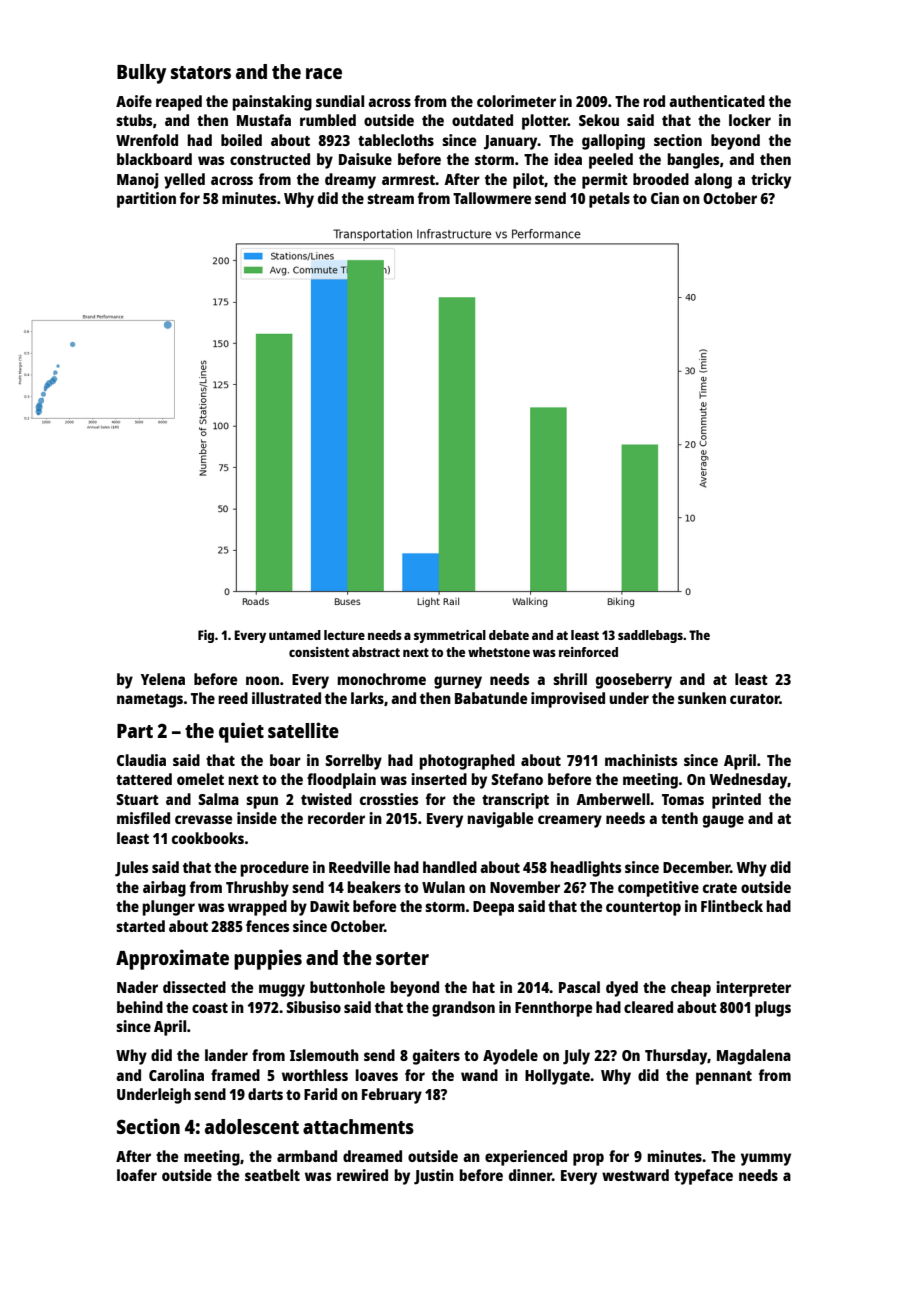  I want to click on cookbooks, so click(208, 838).
